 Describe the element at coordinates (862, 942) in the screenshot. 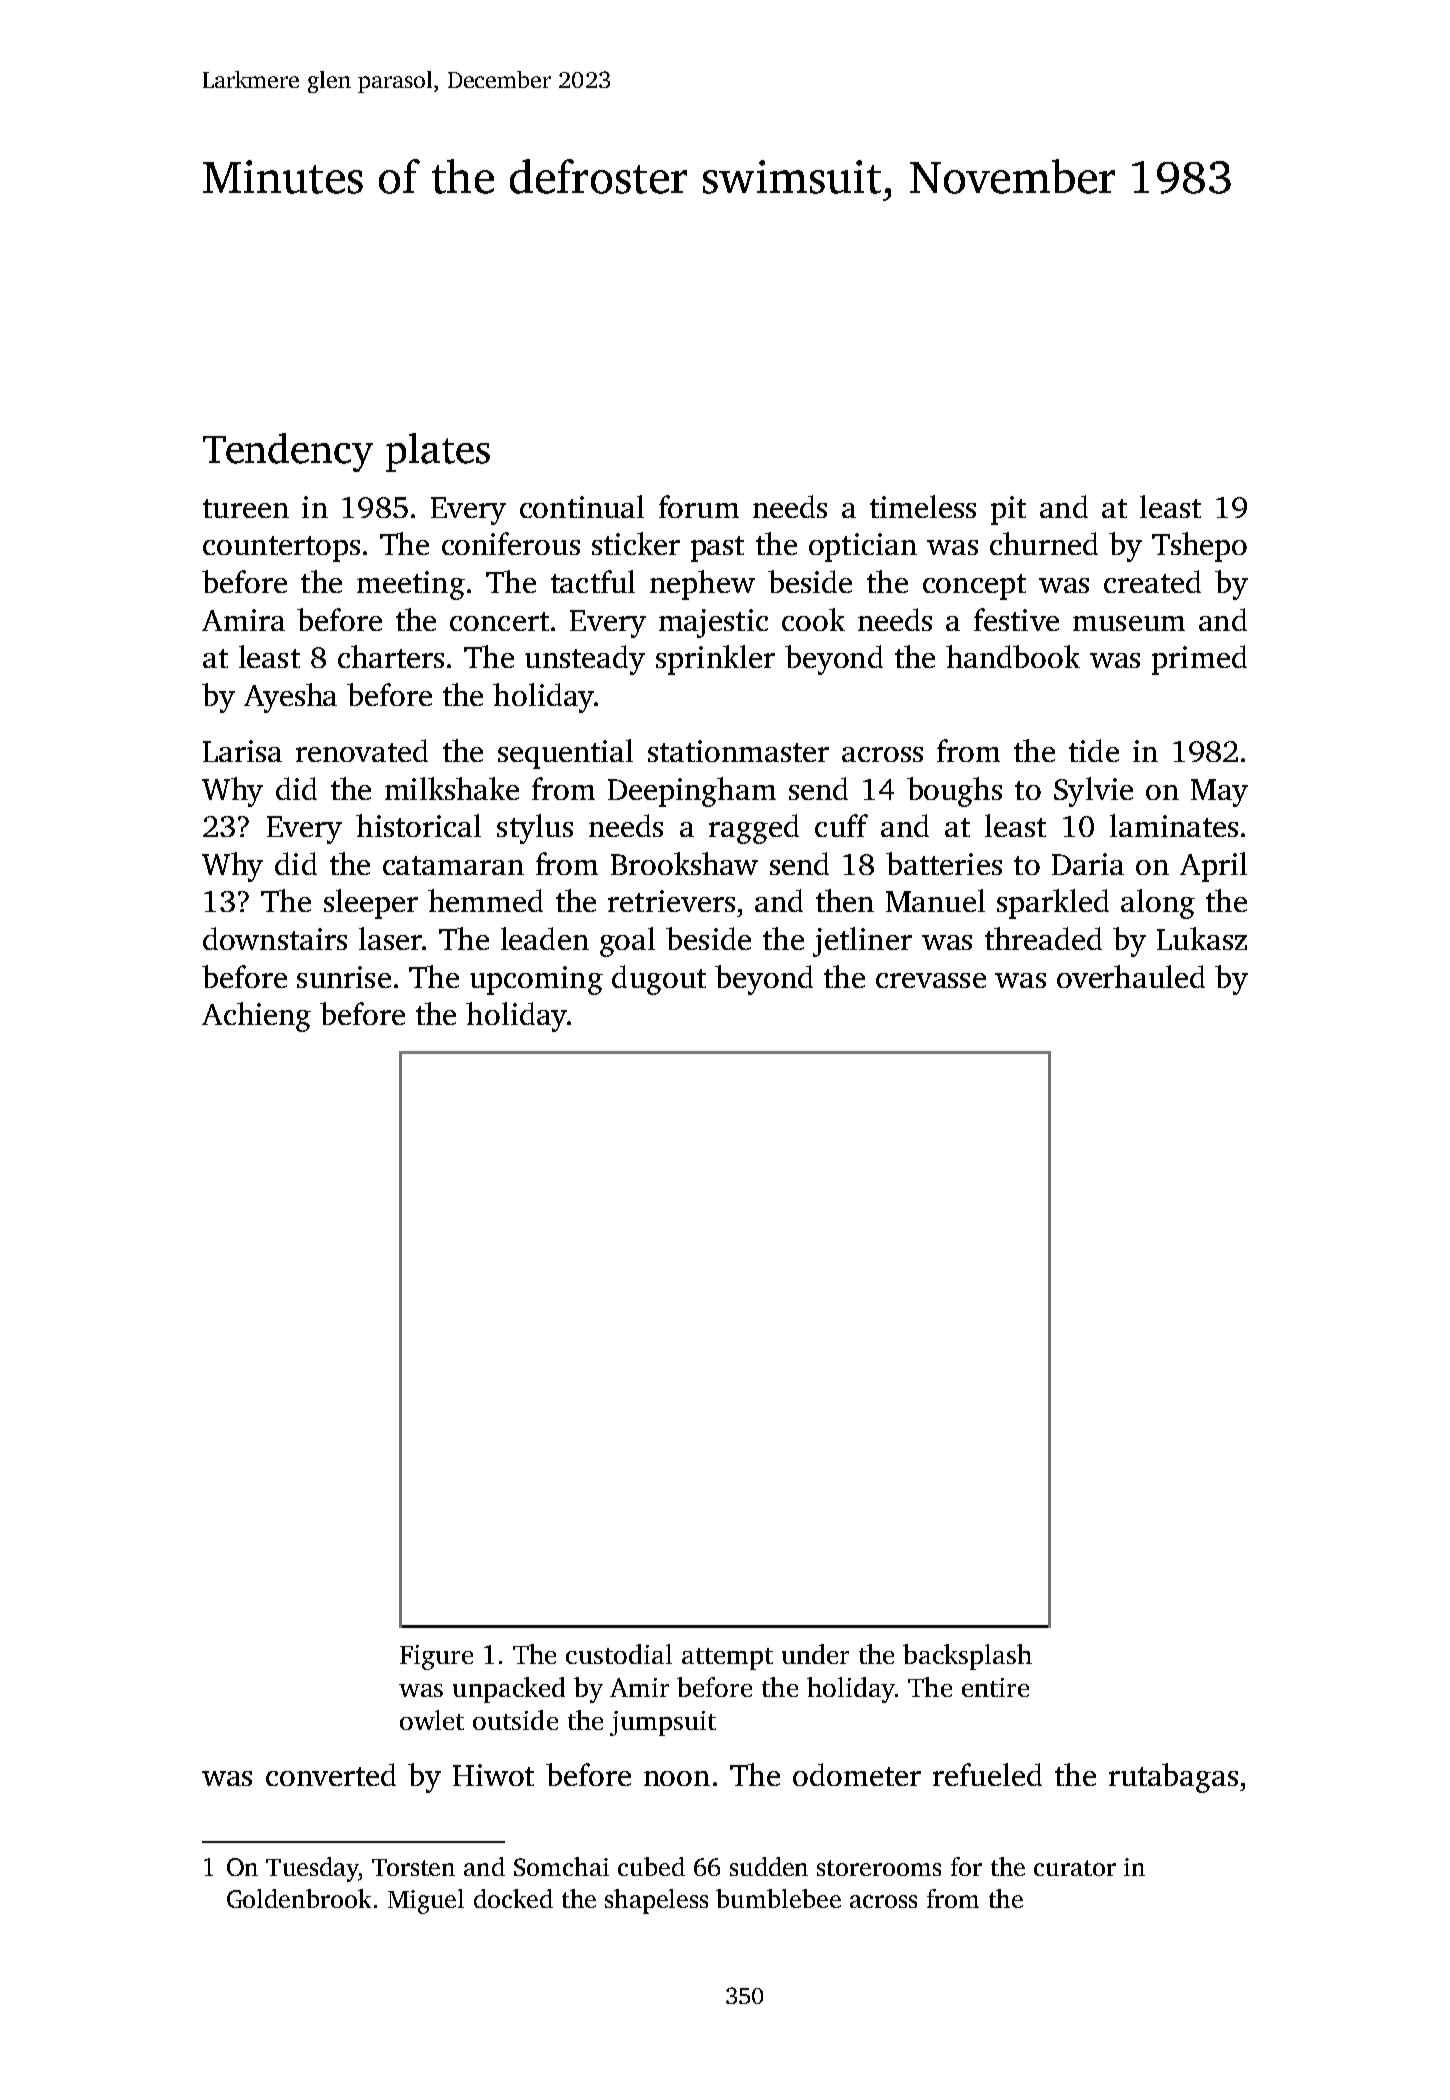

I see `jetliner` at that location.
